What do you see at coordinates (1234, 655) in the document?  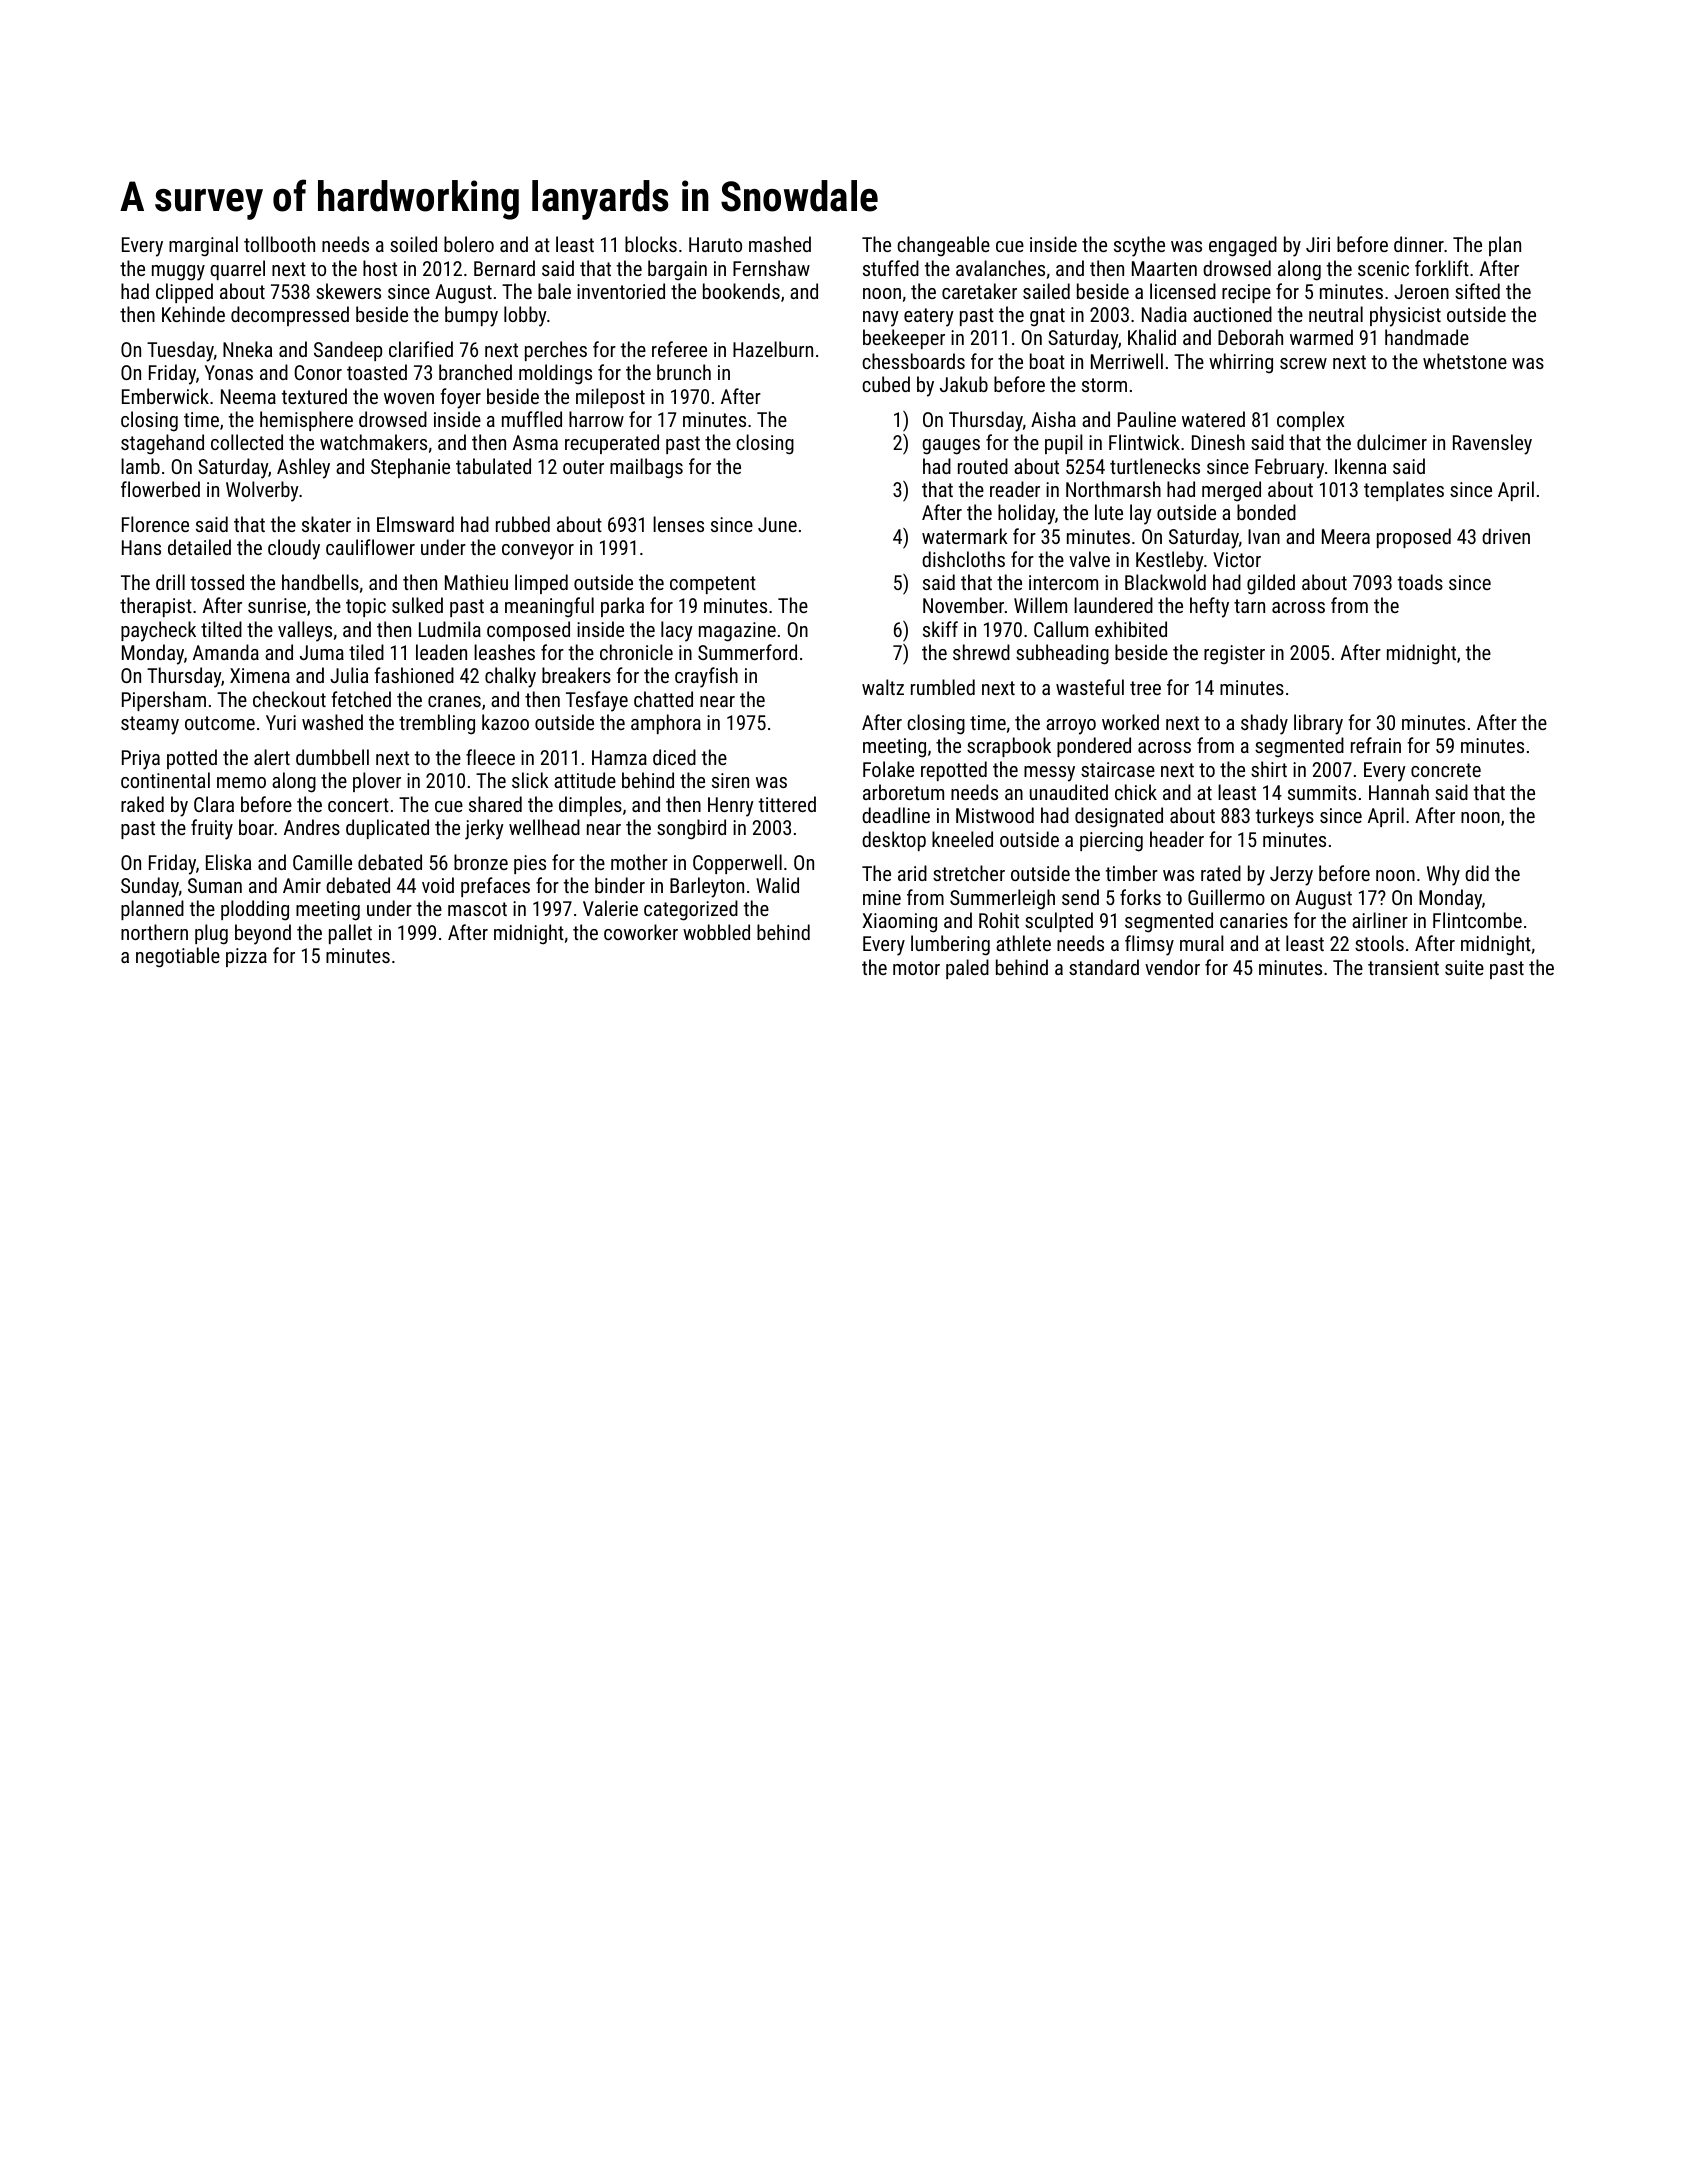 I see `register` at bounding box center [1234, 655].
